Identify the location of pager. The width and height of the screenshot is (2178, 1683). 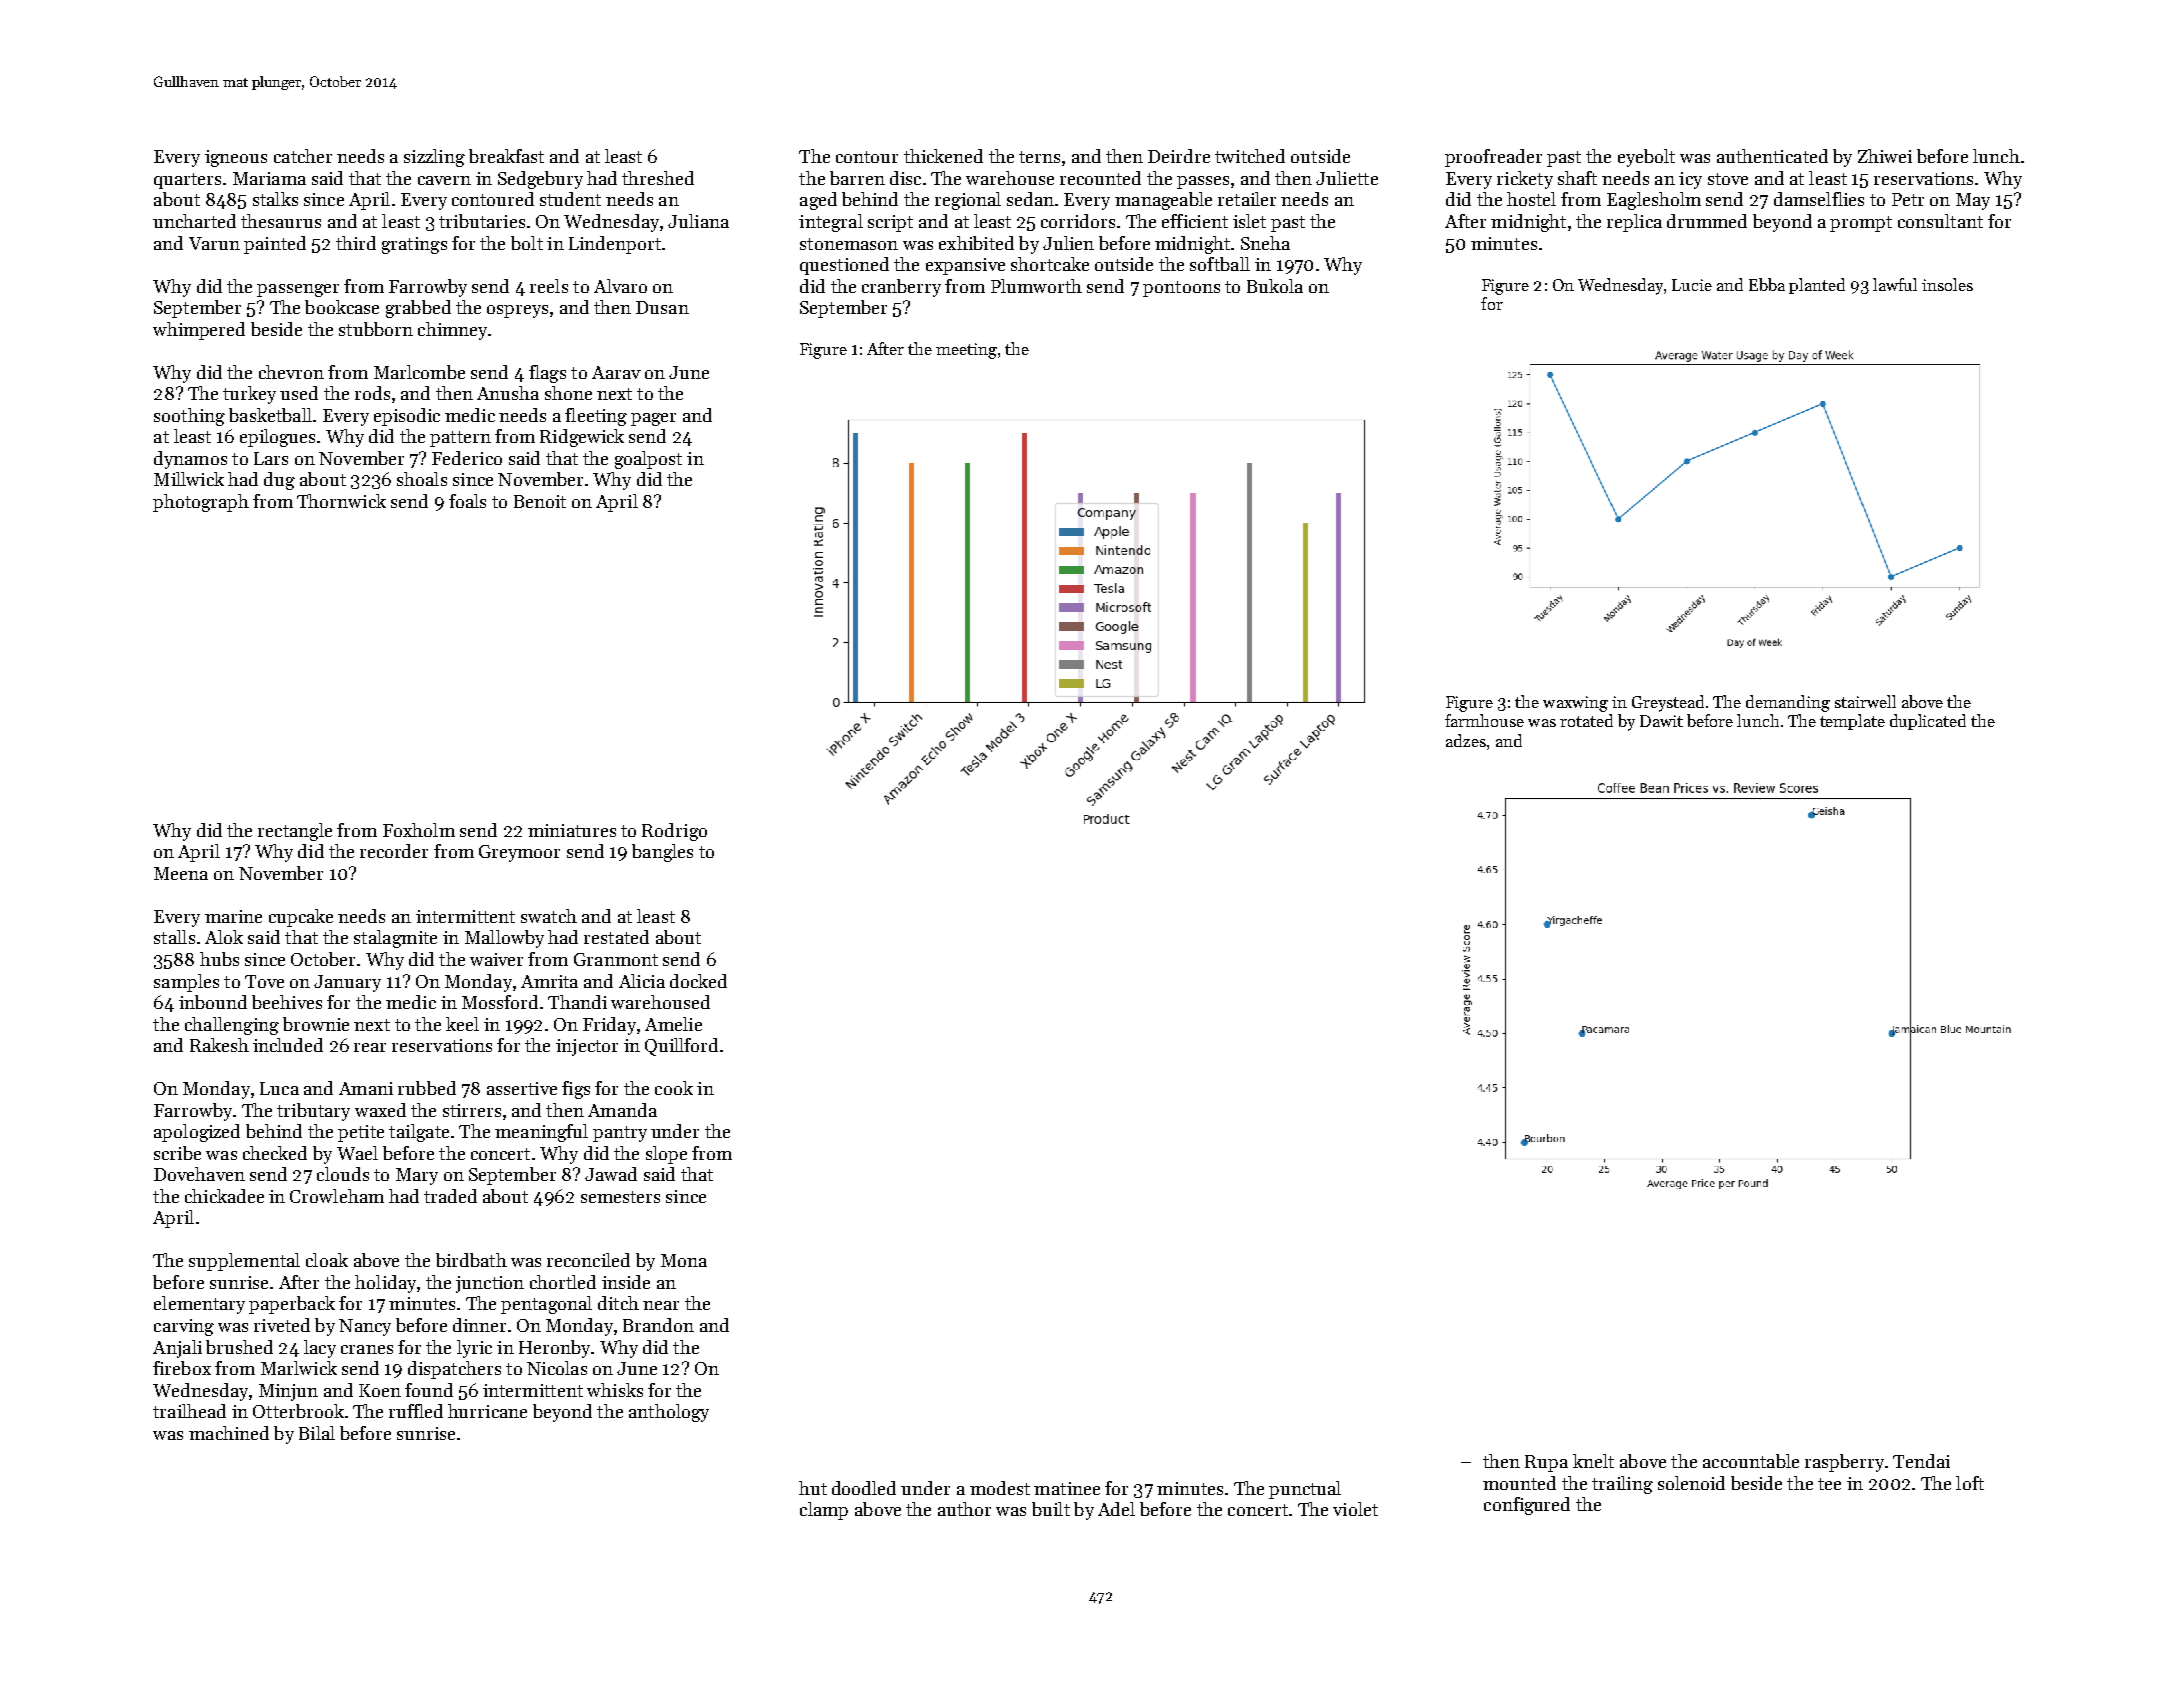
(653, 419).
